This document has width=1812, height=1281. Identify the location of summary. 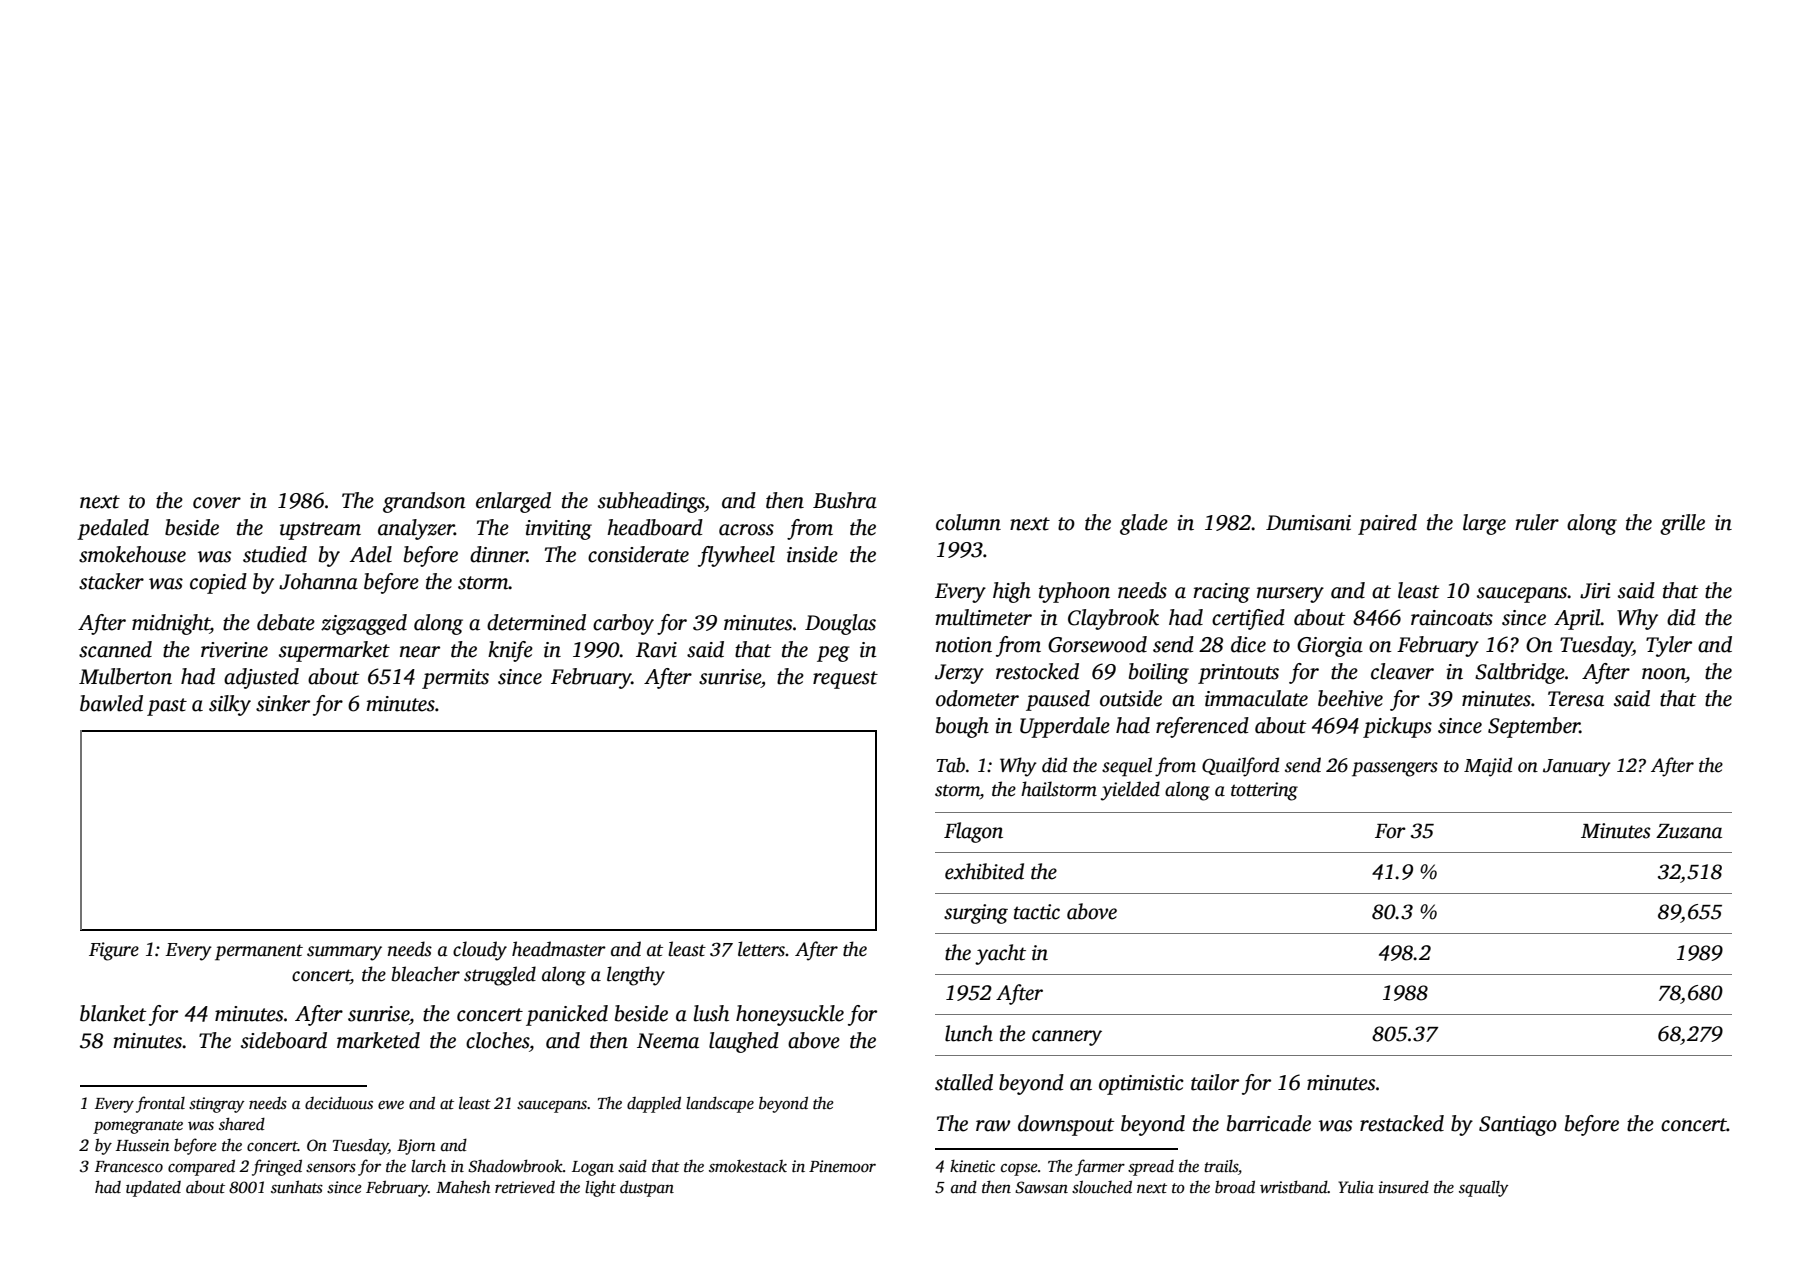
(344, 953).
